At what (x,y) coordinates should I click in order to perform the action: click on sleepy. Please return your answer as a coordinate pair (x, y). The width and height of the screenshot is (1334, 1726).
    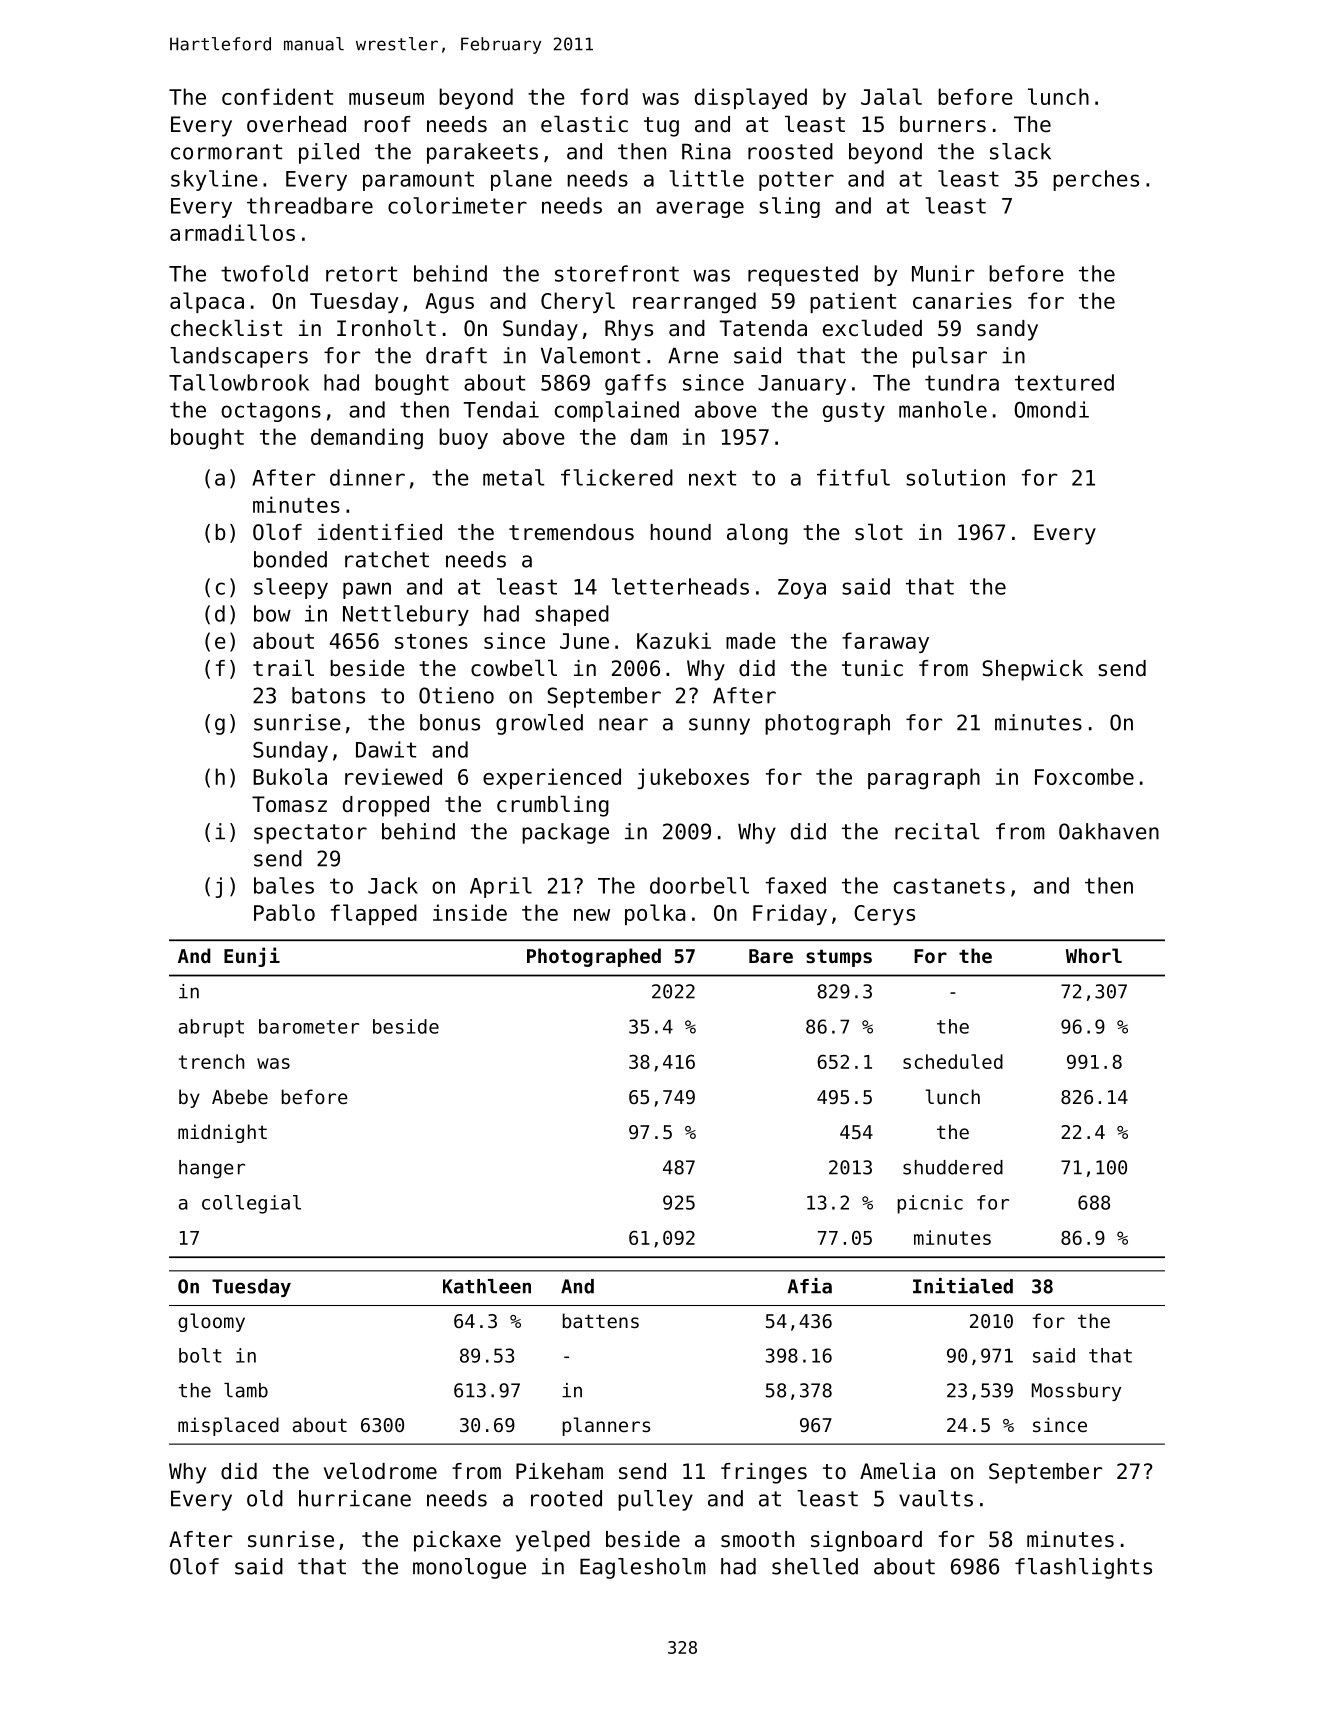
    Looking at the image, I should click on (291, 588).
